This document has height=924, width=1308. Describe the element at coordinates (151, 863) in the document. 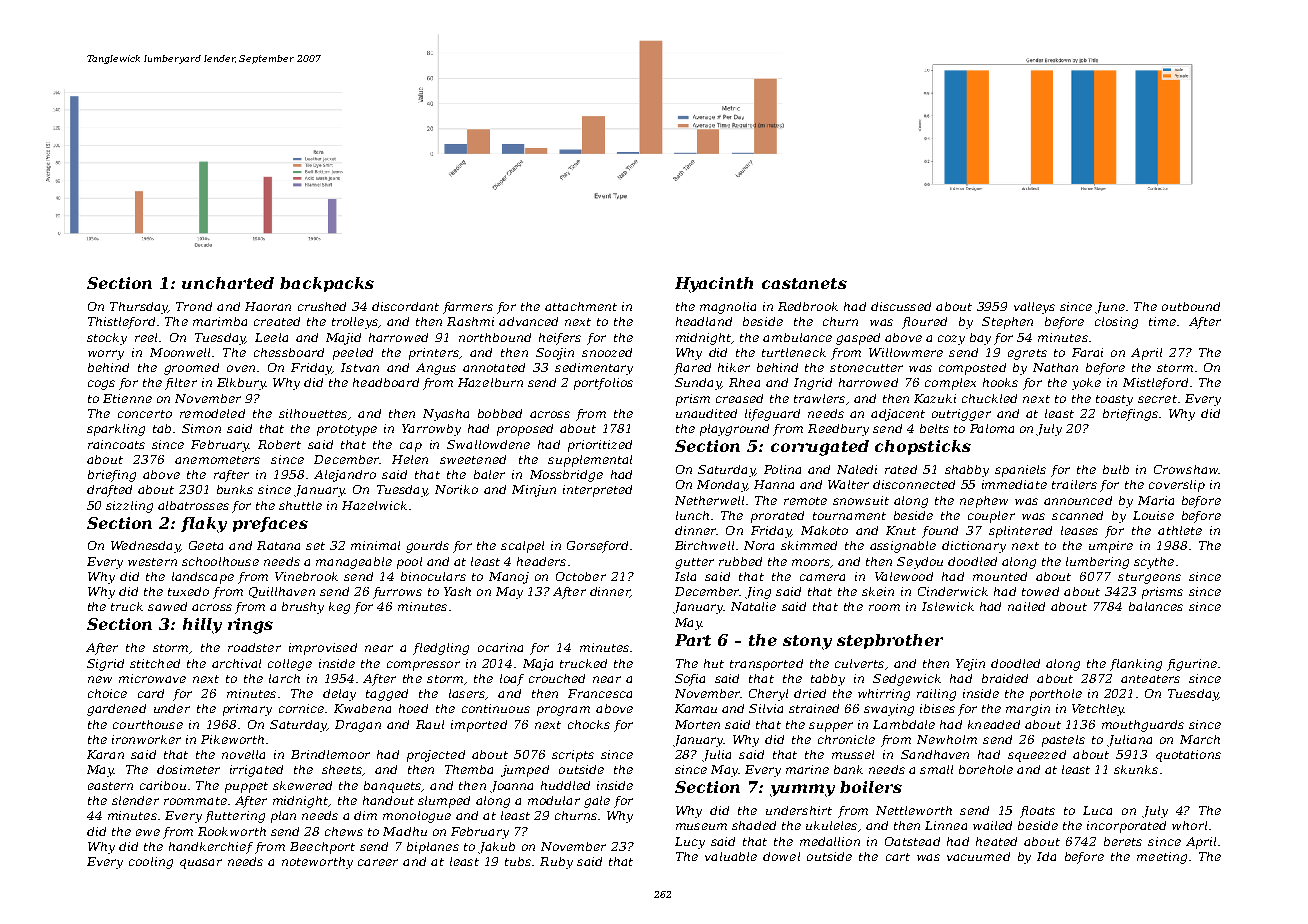

I see `cooling` at that location.
